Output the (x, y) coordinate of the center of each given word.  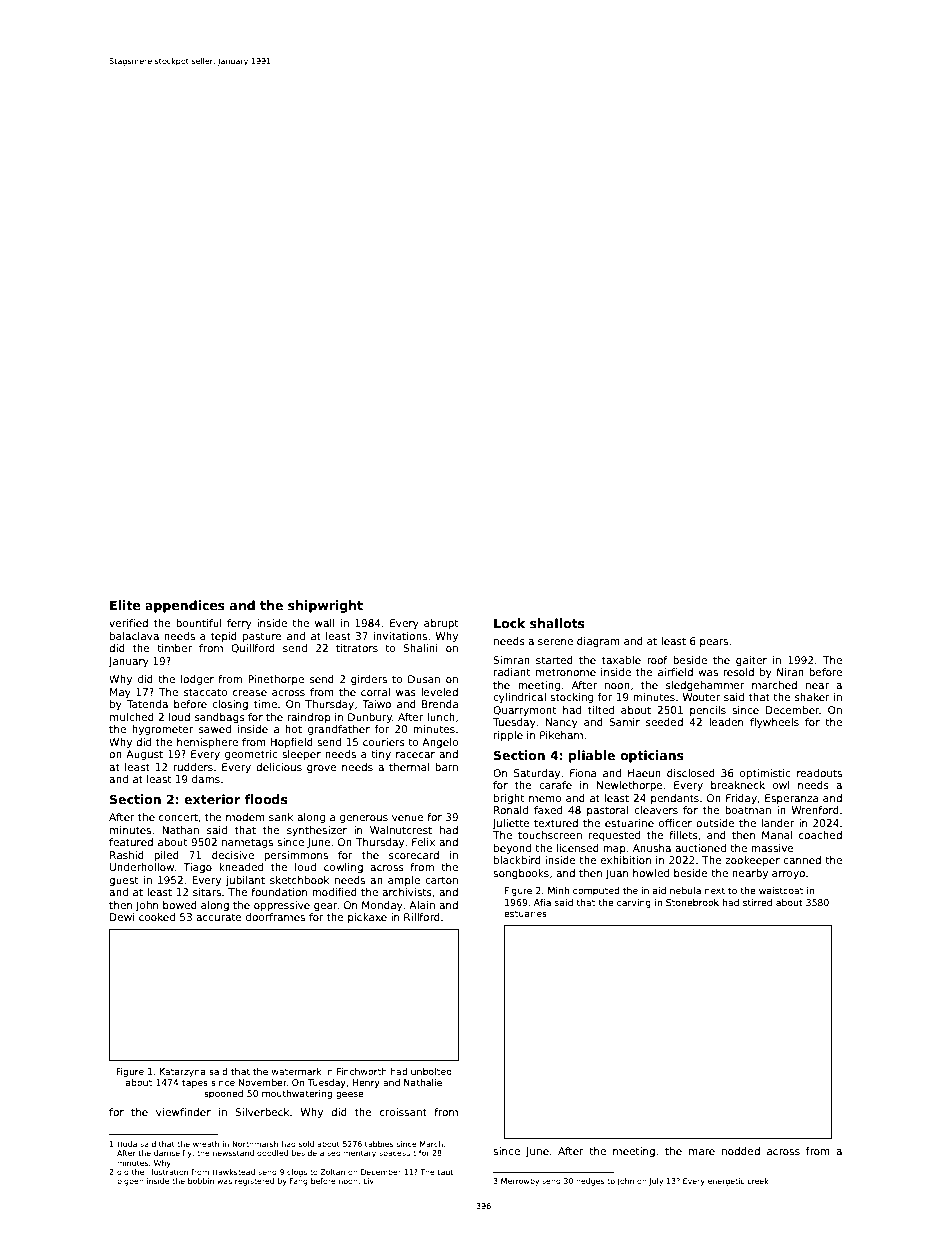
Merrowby (520, 1182)
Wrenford (815, 810)
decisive (233, 855)
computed (596, 891)
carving (634, 903)
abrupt (441, 624)
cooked (157, 917)
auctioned (700, 848)
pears (714, 643)
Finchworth (362, 1071)
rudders (193, 767)
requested (614, 836)
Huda (127, 1144)
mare (702, 1152)
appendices (185, 606)
